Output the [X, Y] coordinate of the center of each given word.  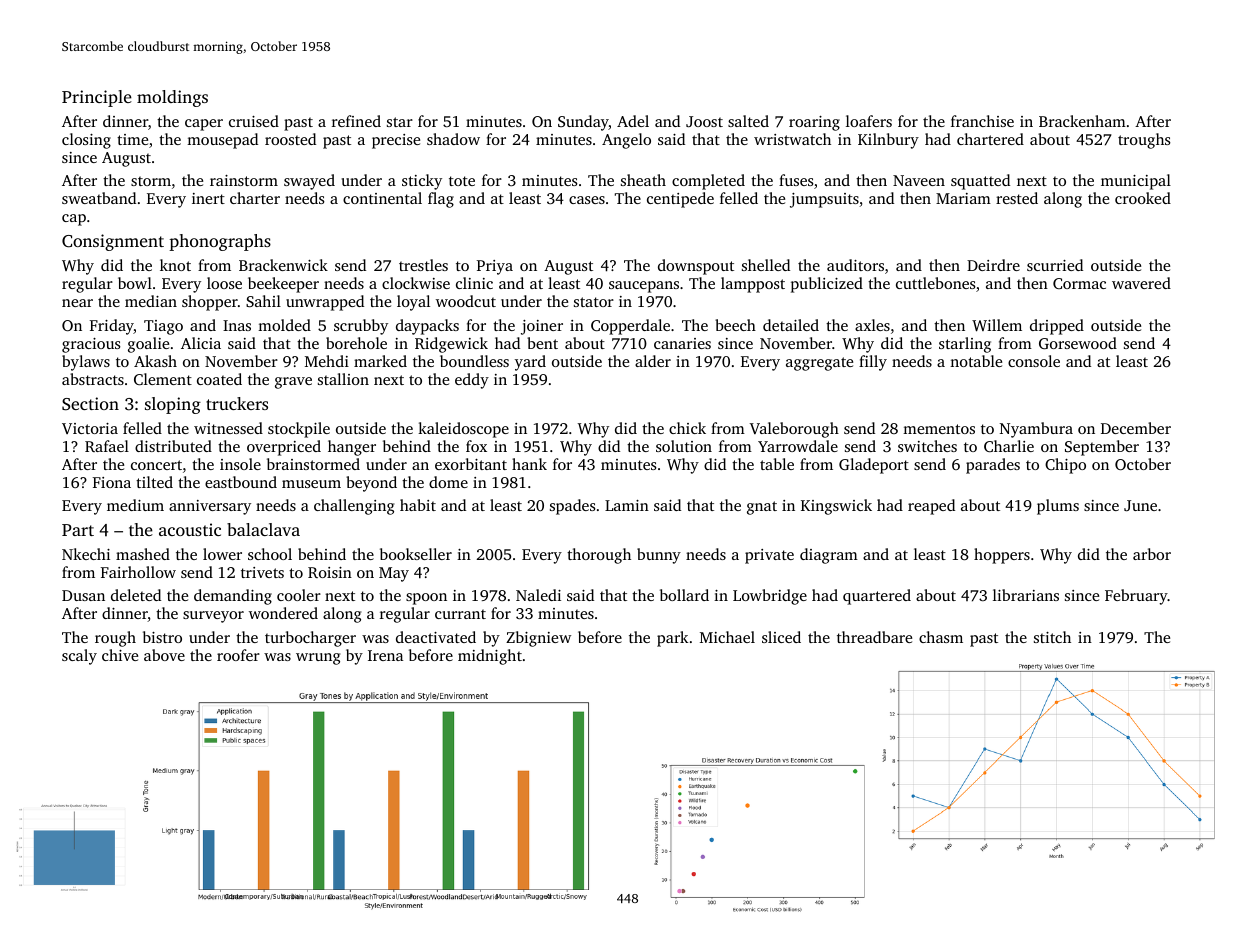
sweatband [99, 198]
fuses [796, 180]
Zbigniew [538, 639]
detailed [791, 325]
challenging [354, 507]
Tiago [163, 327]
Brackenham [1082, 121]
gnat [762, 508]
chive [120, 655]
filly [873, 363]
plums [1058, 507]
